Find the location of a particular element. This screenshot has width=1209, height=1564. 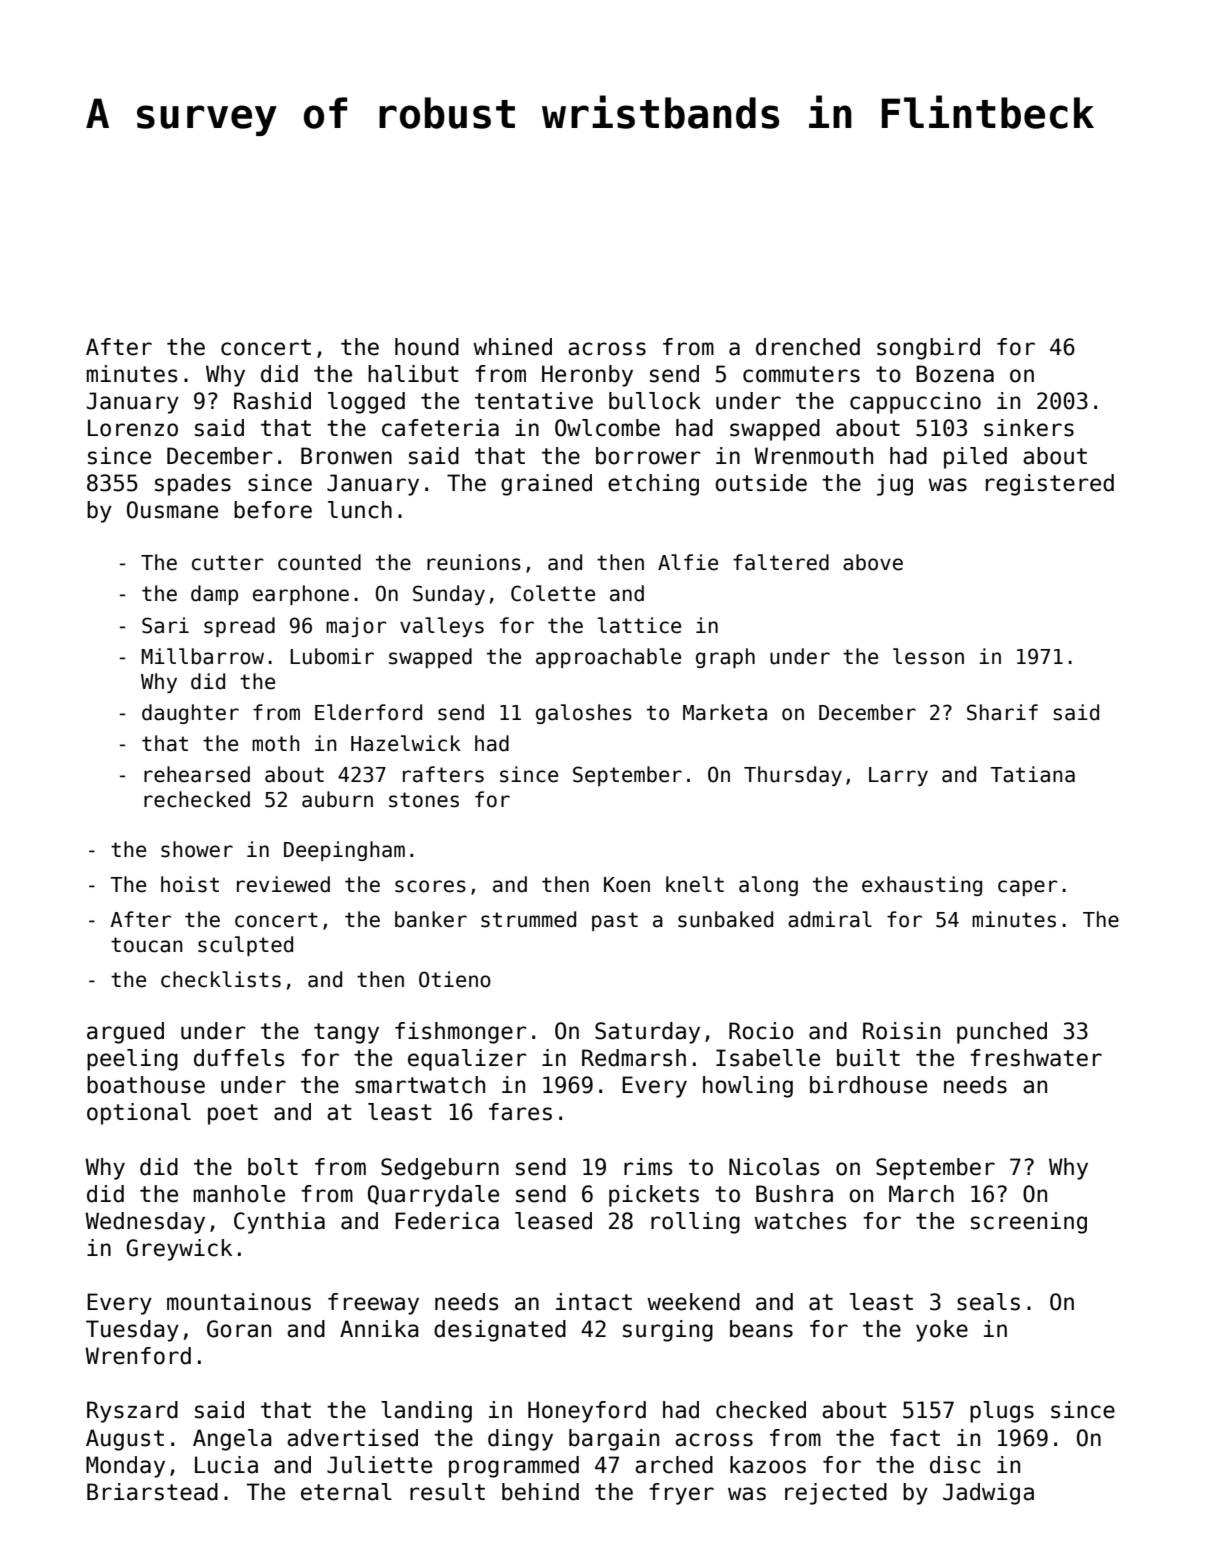

lesson is located at coordinates (928, 656).
